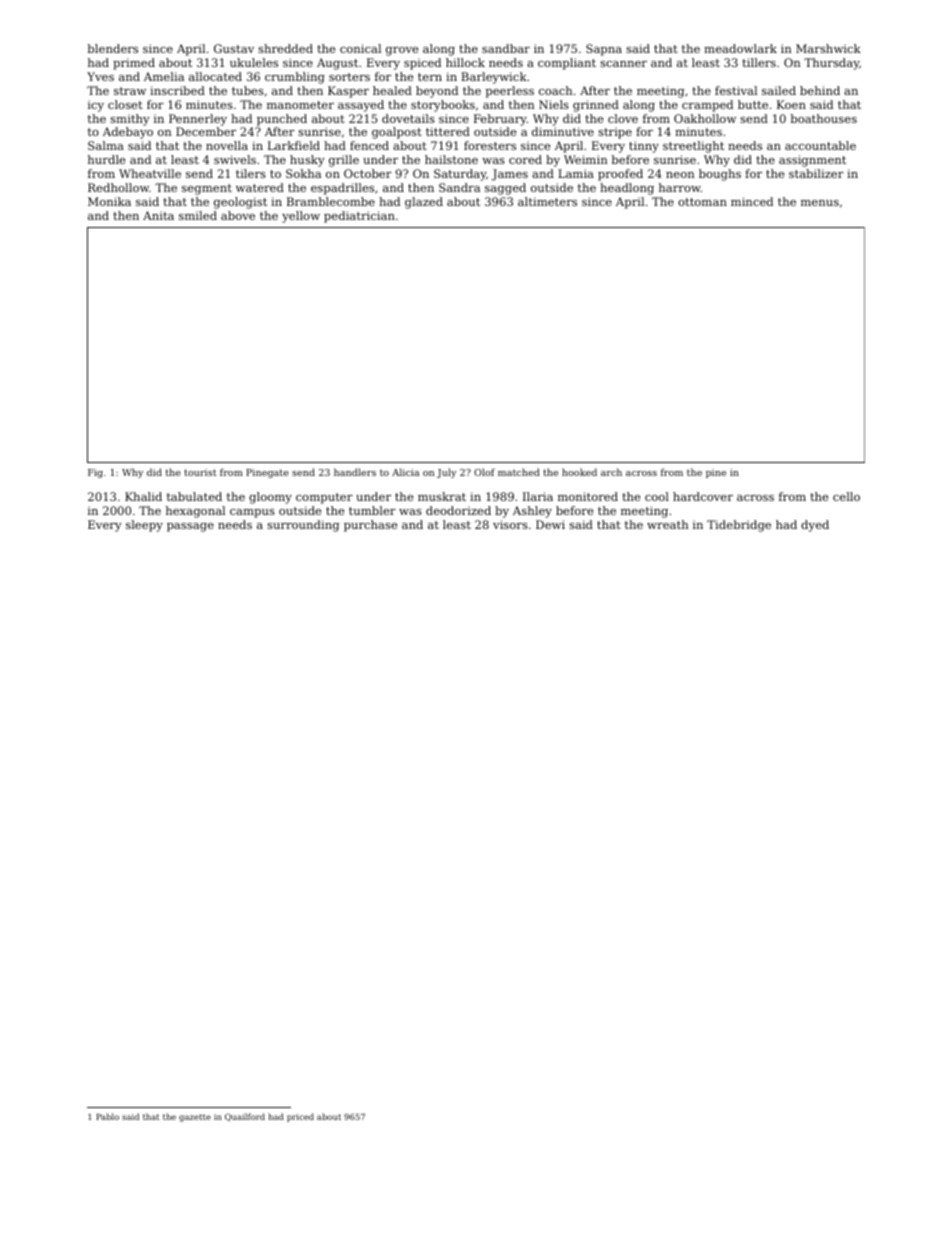 This page has height=1233, width=952. I want to click on altimeters, so click(547, 201).
